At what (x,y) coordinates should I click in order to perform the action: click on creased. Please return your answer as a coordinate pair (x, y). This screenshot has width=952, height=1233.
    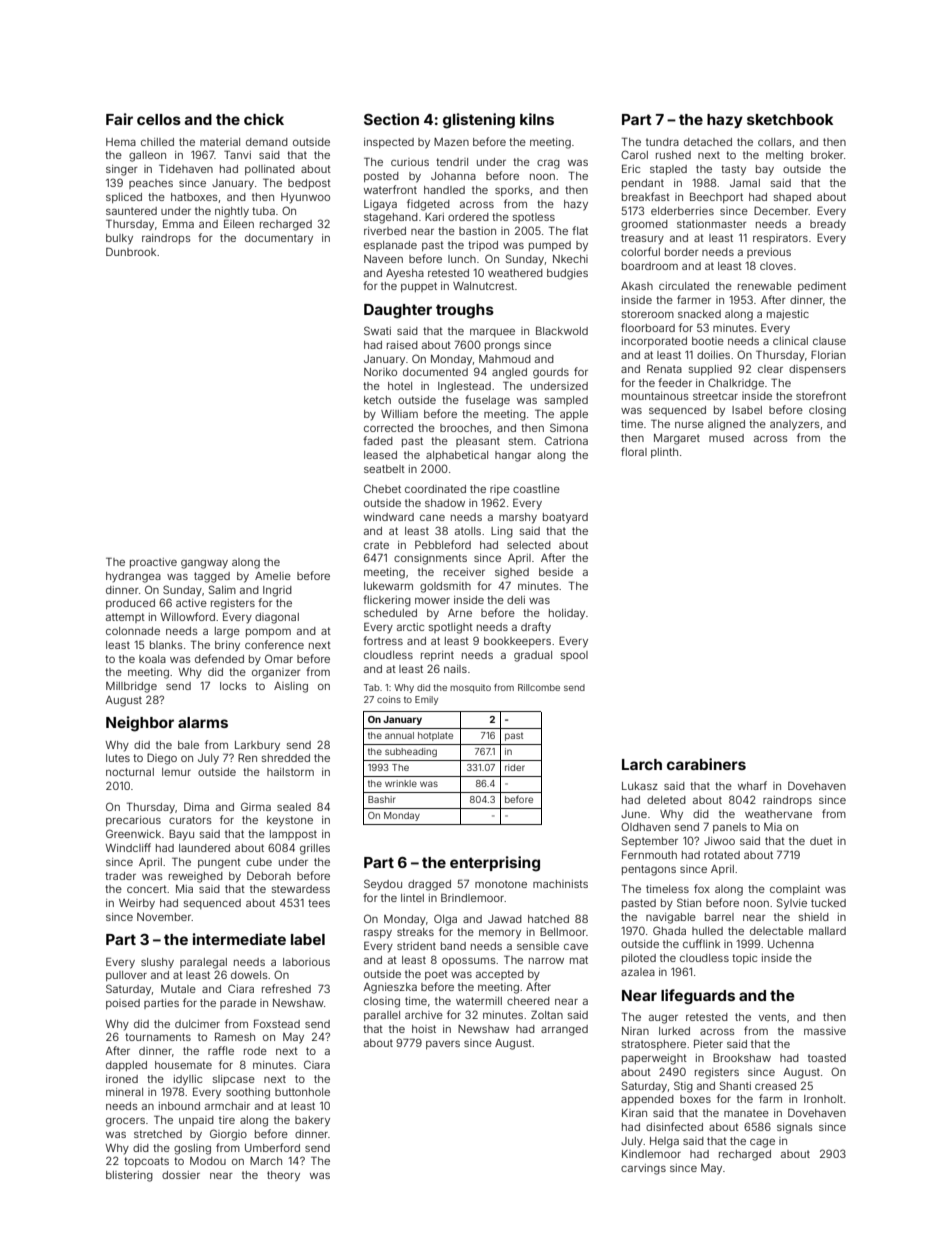
    Looking at the image, I should click on (775, 1086).
